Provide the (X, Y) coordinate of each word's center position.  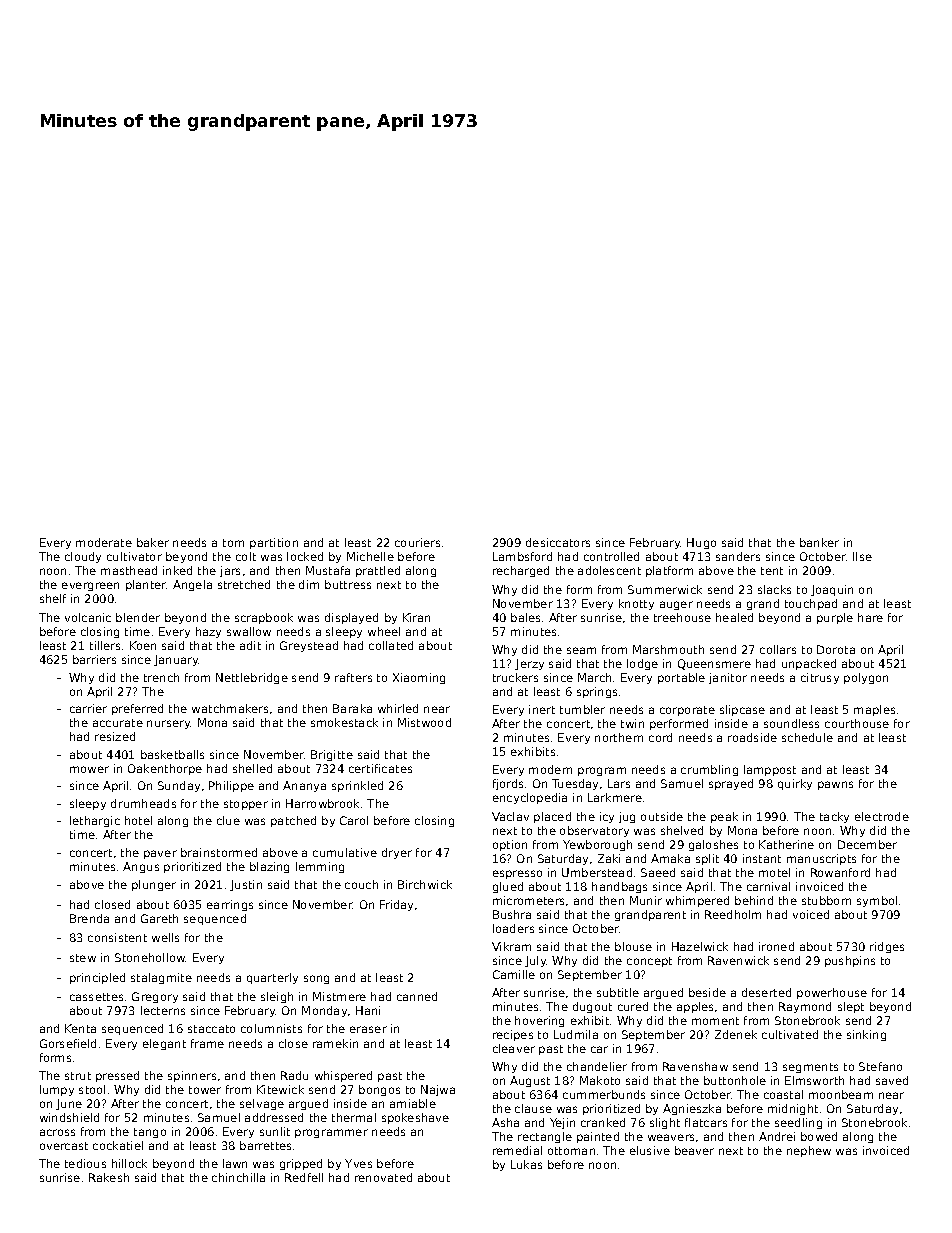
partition (274, 543)
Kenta (80, 1028)
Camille (514, 974)
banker (819, 542)
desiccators (558, 542)
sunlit (275, 1131)
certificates (380, 768)
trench (161, 677)
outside (662, 816)
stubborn (826, 900)
